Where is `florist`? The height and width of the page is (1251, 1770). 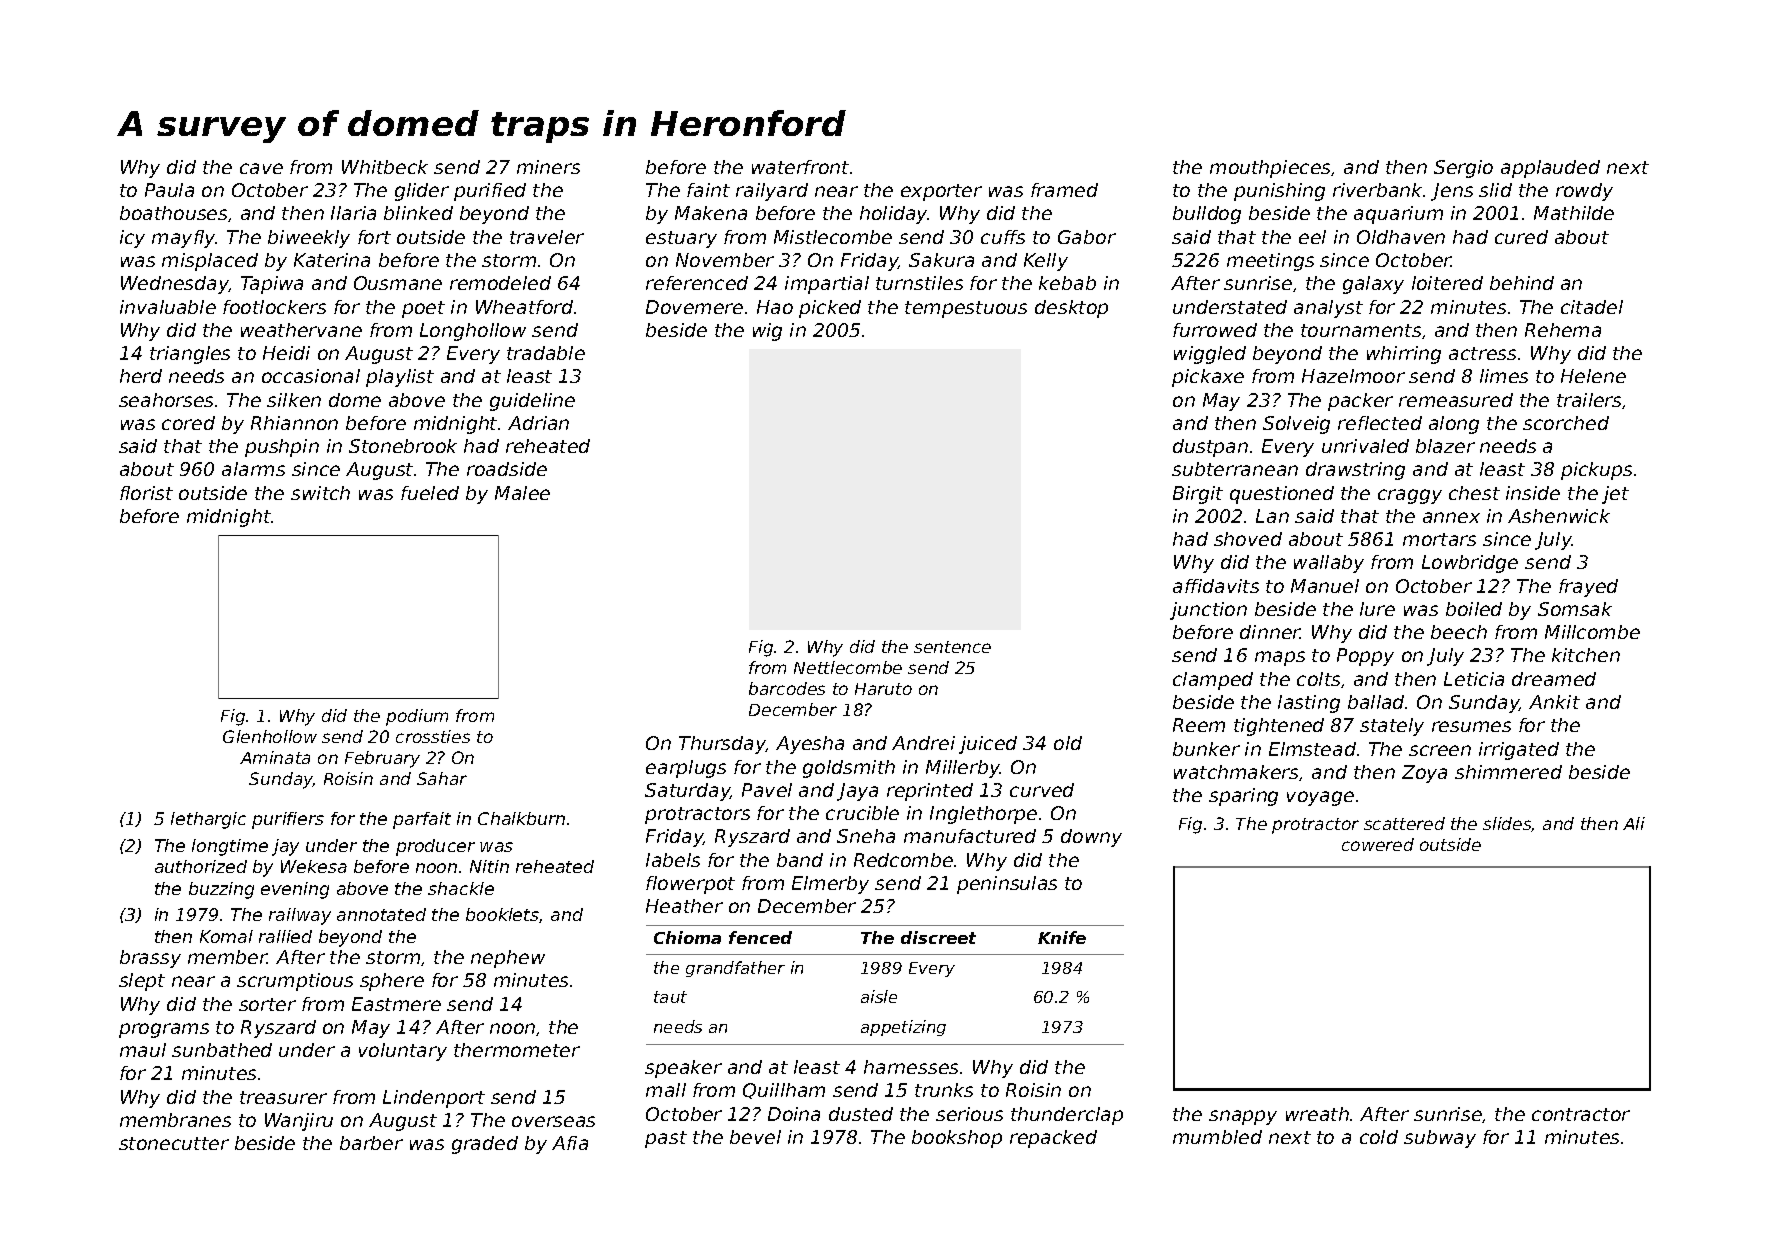
florist is located at coordinates (146, 493).
